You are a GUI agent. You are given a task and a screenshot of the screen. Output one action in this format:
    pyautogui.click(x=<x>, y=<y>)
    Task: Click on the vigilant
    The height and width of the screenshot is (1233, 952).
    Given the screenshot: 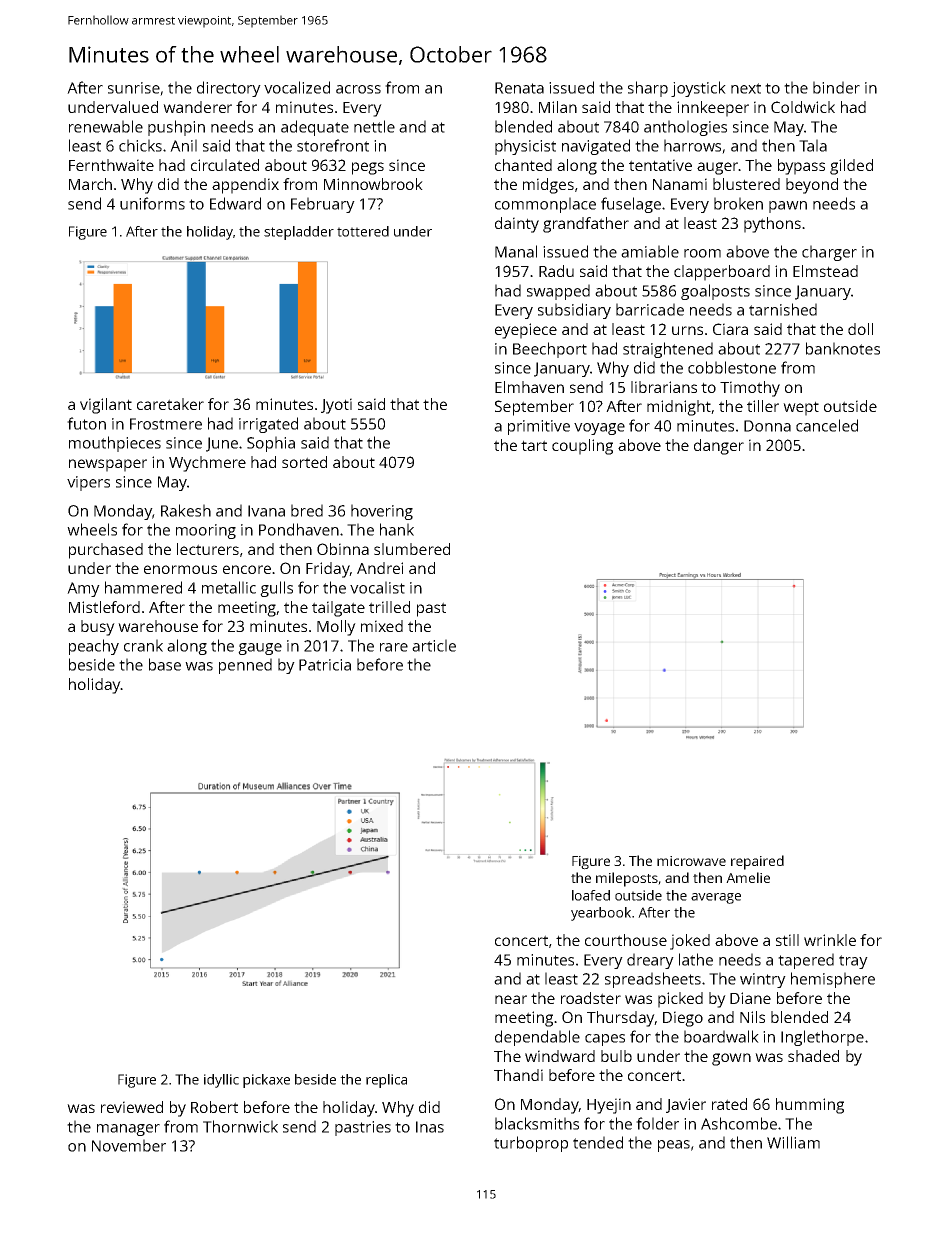 What is the action you would take?
    pyautogui.click(x=106, y=406)
